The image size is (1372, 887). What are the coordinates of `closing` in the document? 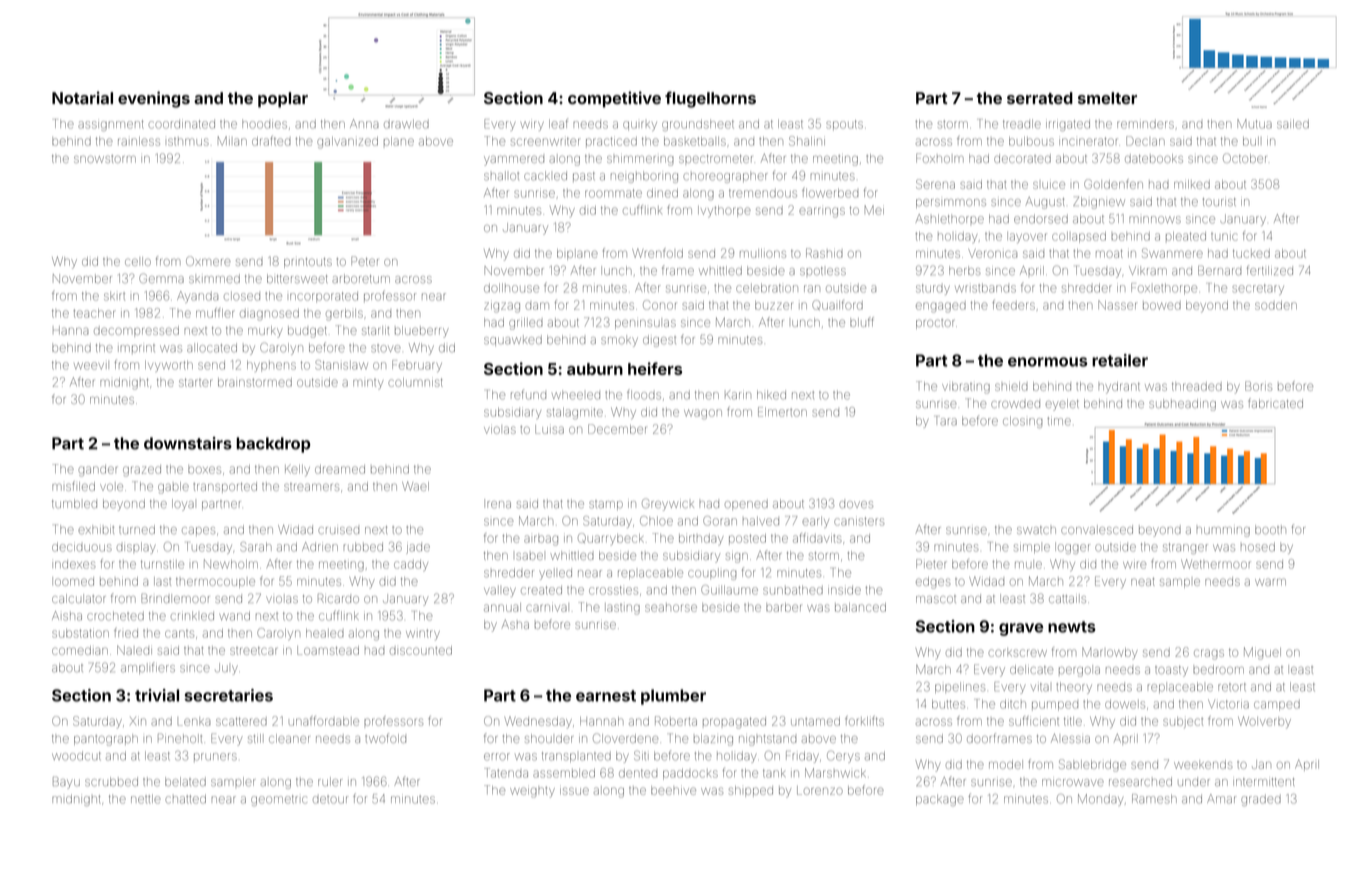 It's located at (1022, 422).
